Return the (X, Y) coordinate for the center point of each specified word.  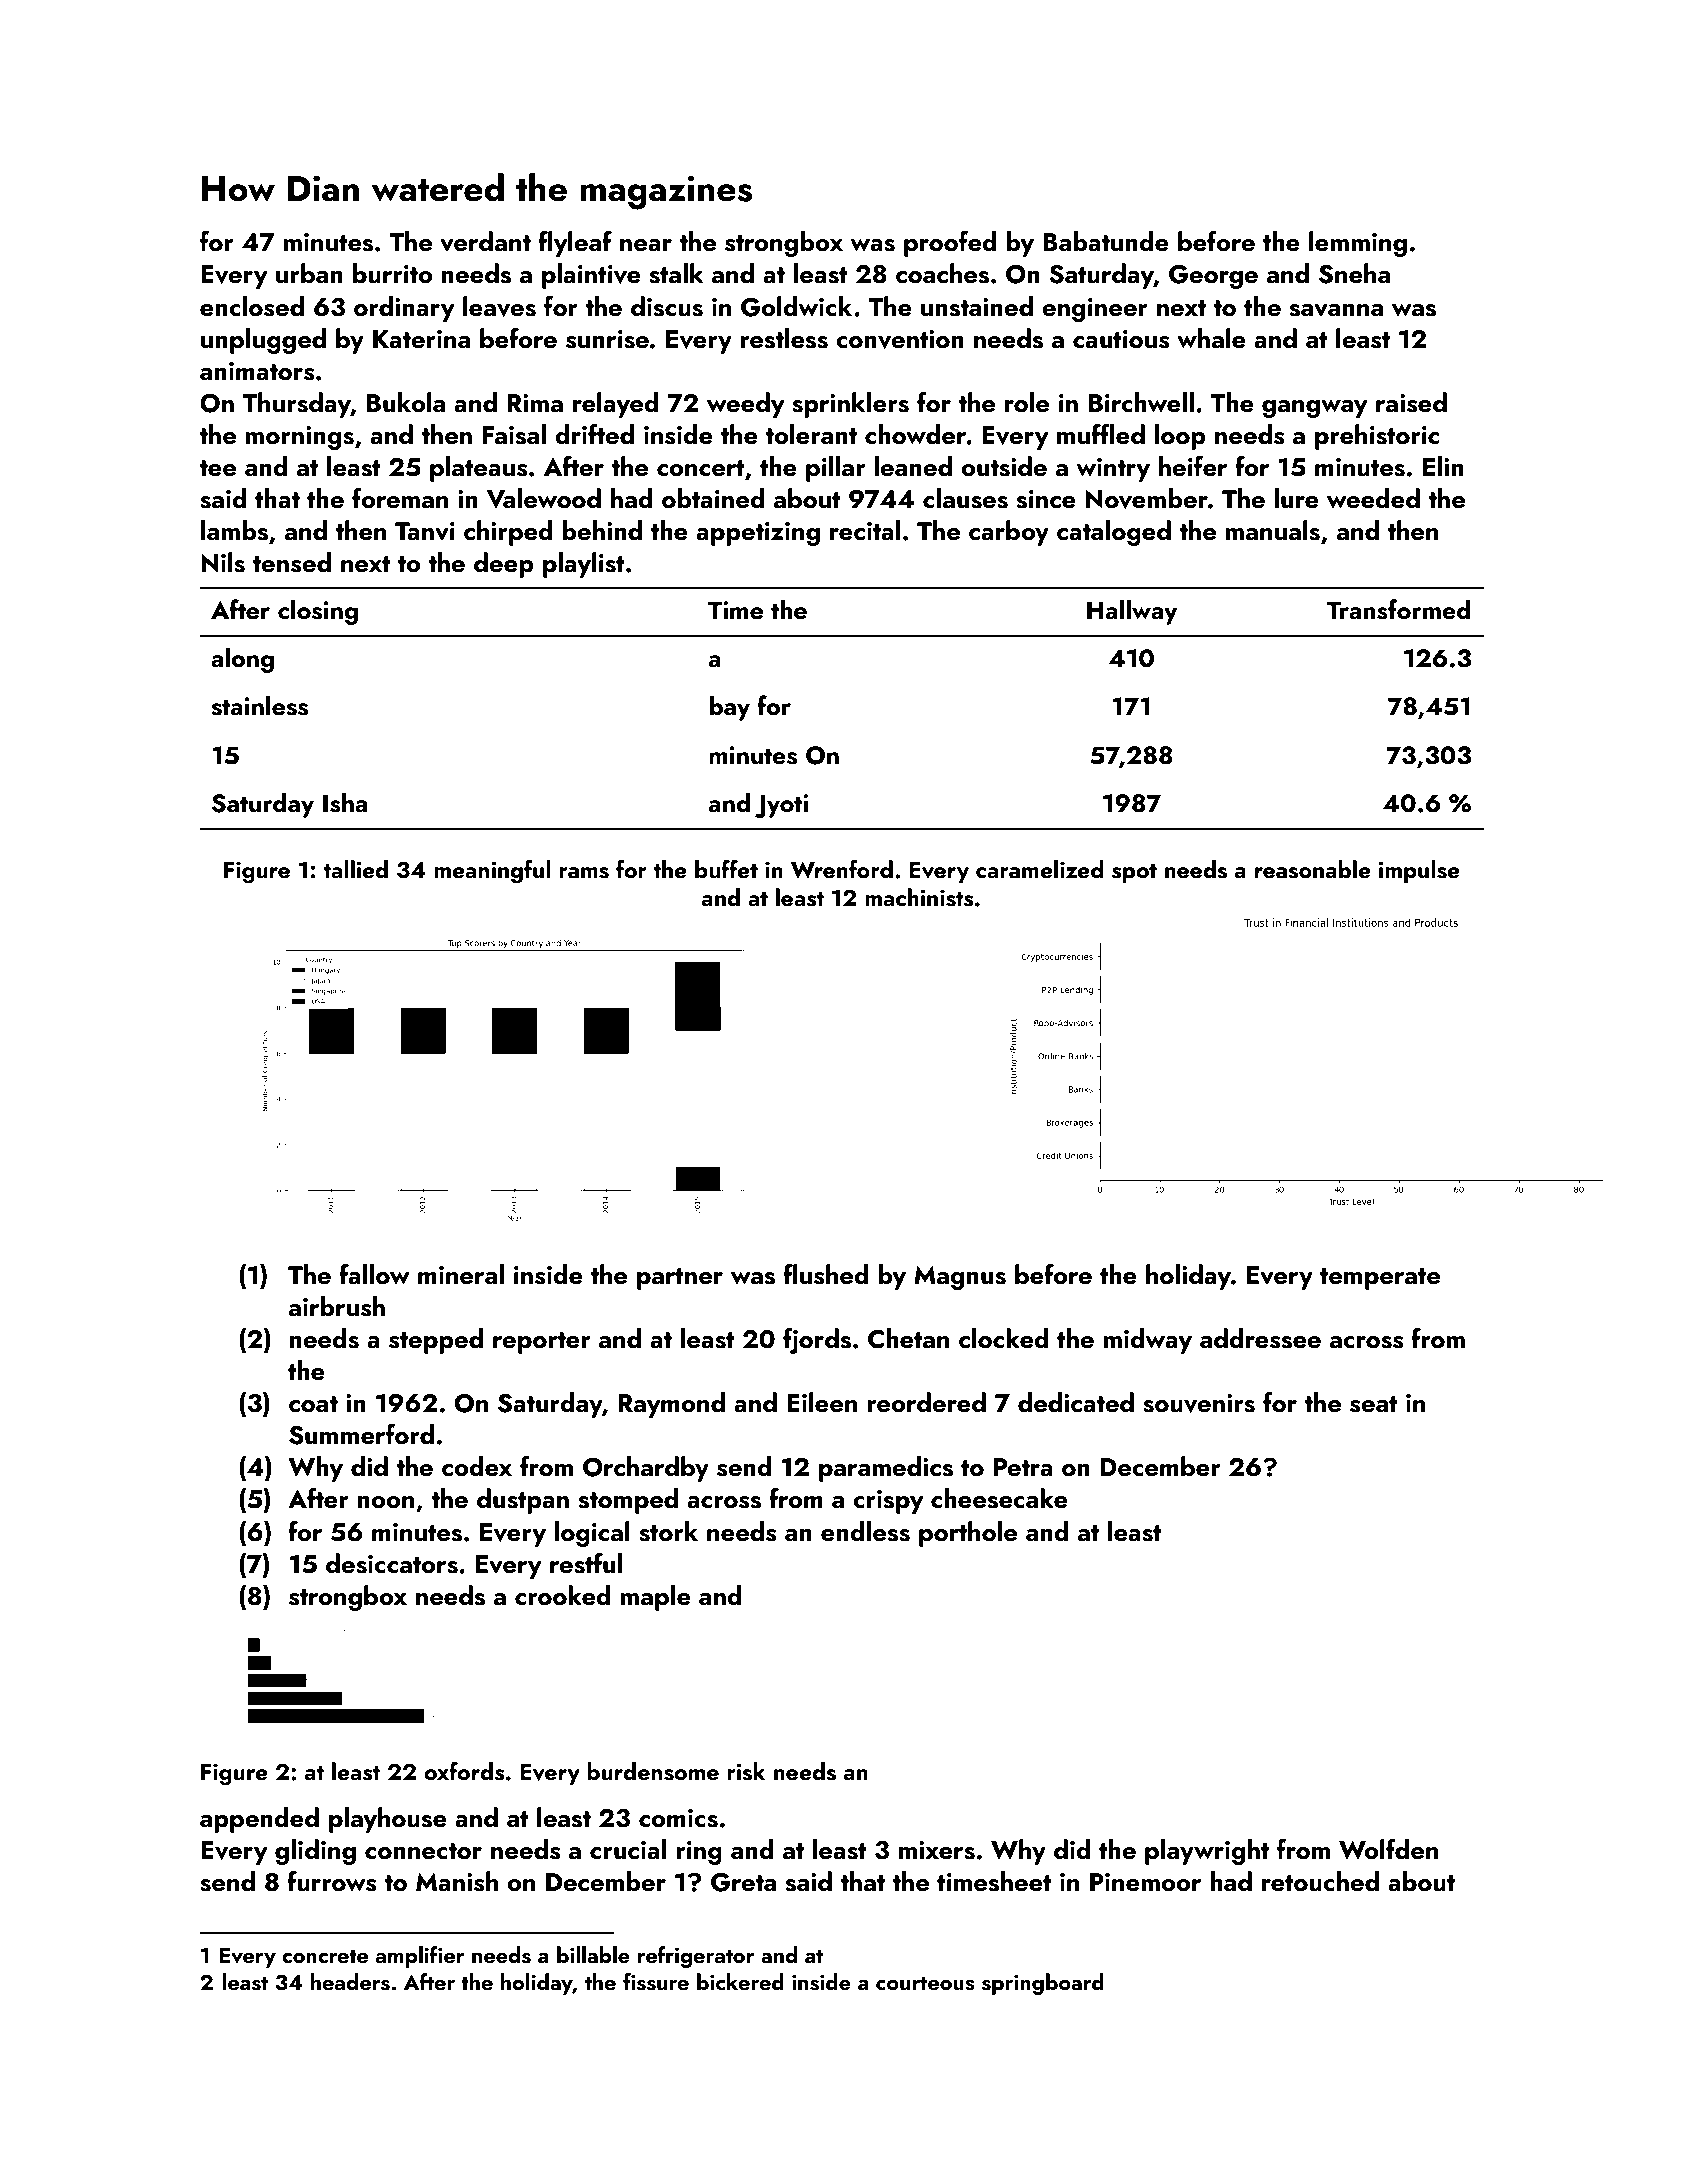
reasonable (1313, 869)
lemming (1358, 244)
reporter (542, 1343)
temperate (1380, 1279)
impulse (1419, 871)
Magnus (960, 1278)
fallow (374, 1274)
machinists (919, 897)
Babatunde (1106, 241)
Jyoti (781, 806)
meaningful (492, 872)
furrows (332, 1881)
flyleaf (575, 243)
